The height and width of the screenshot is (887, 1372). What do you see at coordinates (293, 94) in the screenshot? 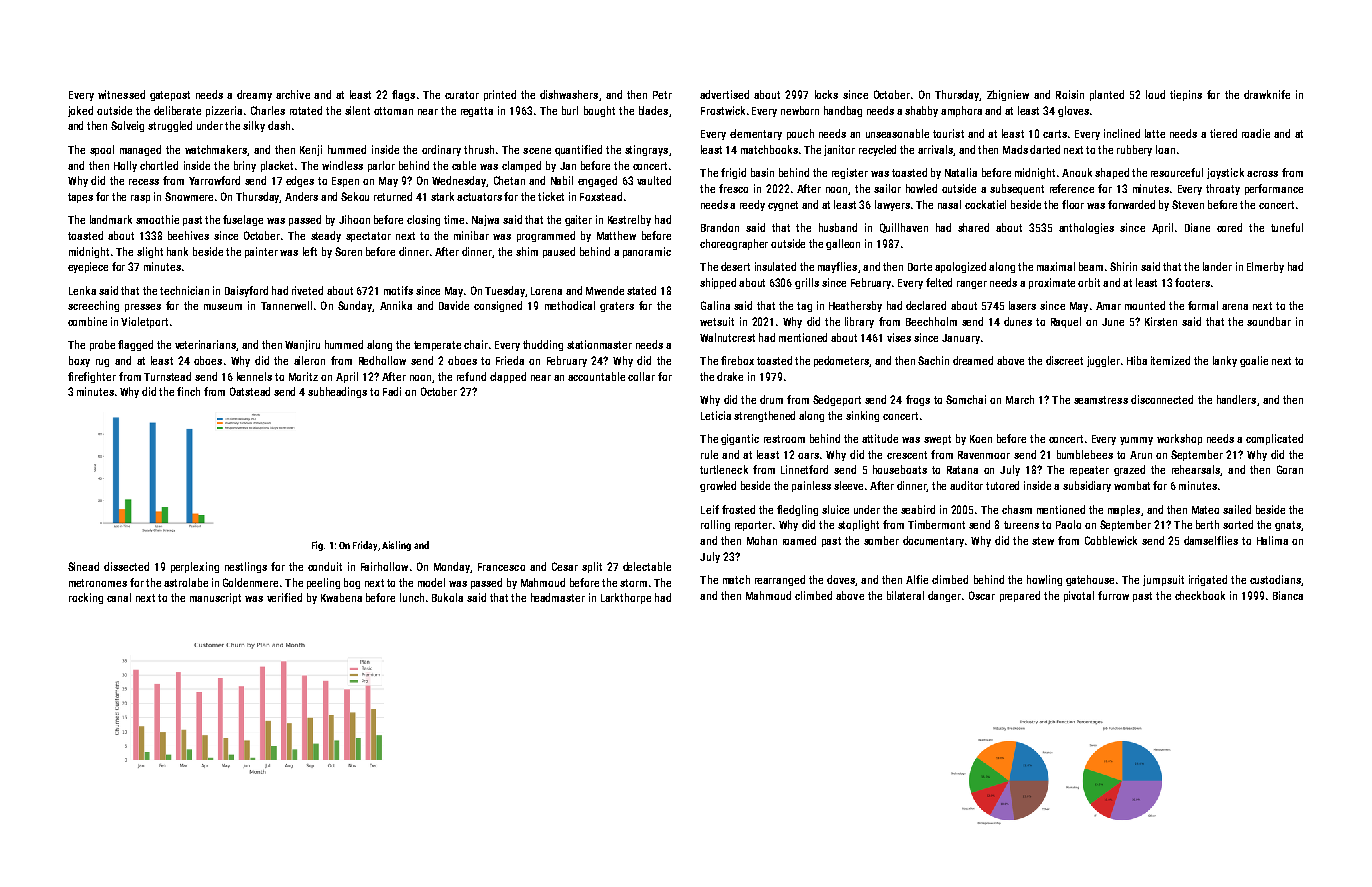
I see `archive` at bounding box center [293, 94].
